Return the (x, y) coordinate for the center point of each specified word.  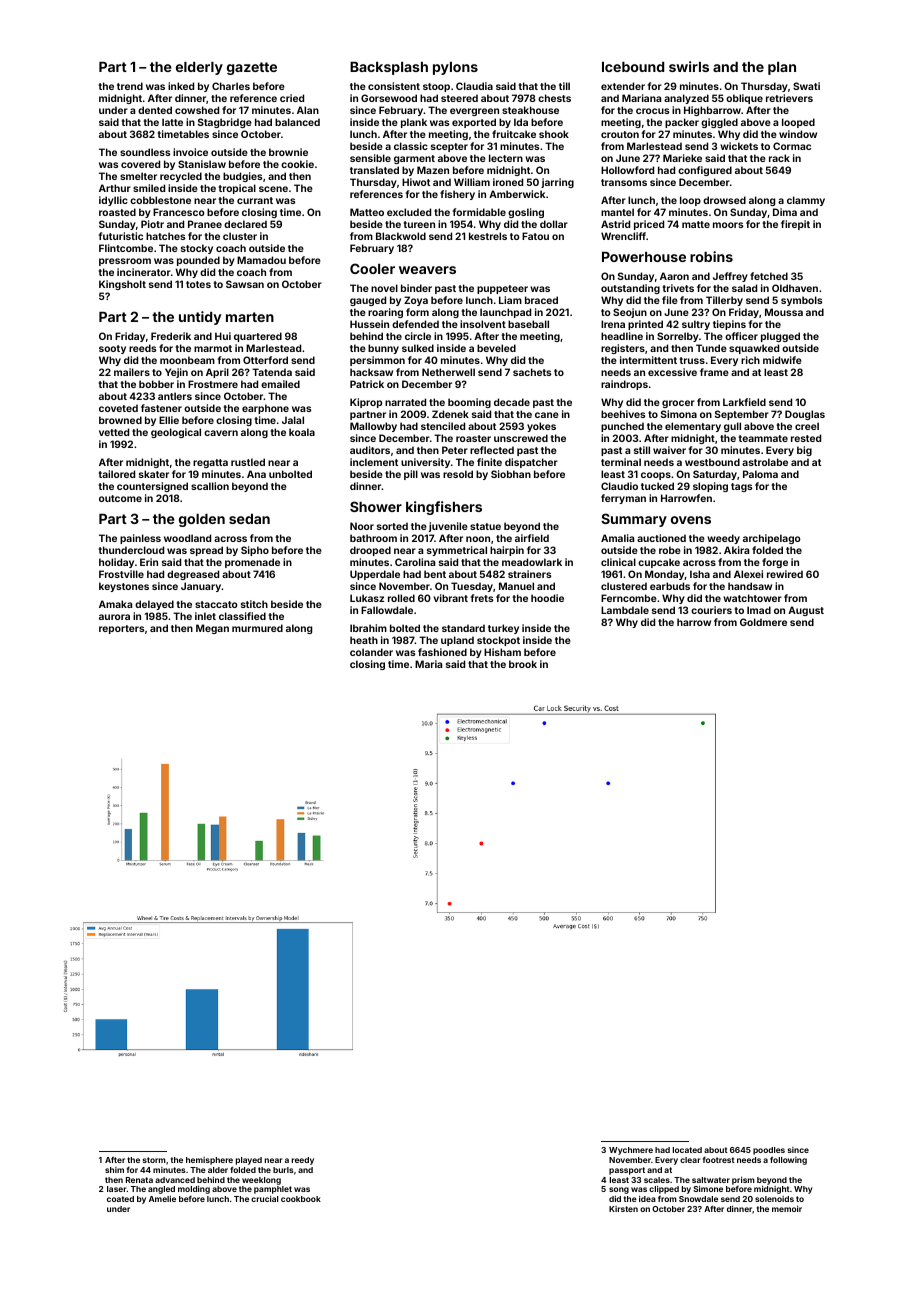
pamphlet (273, 1191)
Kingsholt (122, 285)
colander (371, 652)
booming (469, 403)
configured (705, 171)
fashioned (442, 652)
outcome (120, 498)
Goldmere (763, 622)
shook (554, 134)
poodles (769, 1151)
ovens (691, 520)
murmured (257, 628)
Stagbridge (225, 123)
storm (154, 1160)
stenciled (443, 426)
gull (732, 427)
